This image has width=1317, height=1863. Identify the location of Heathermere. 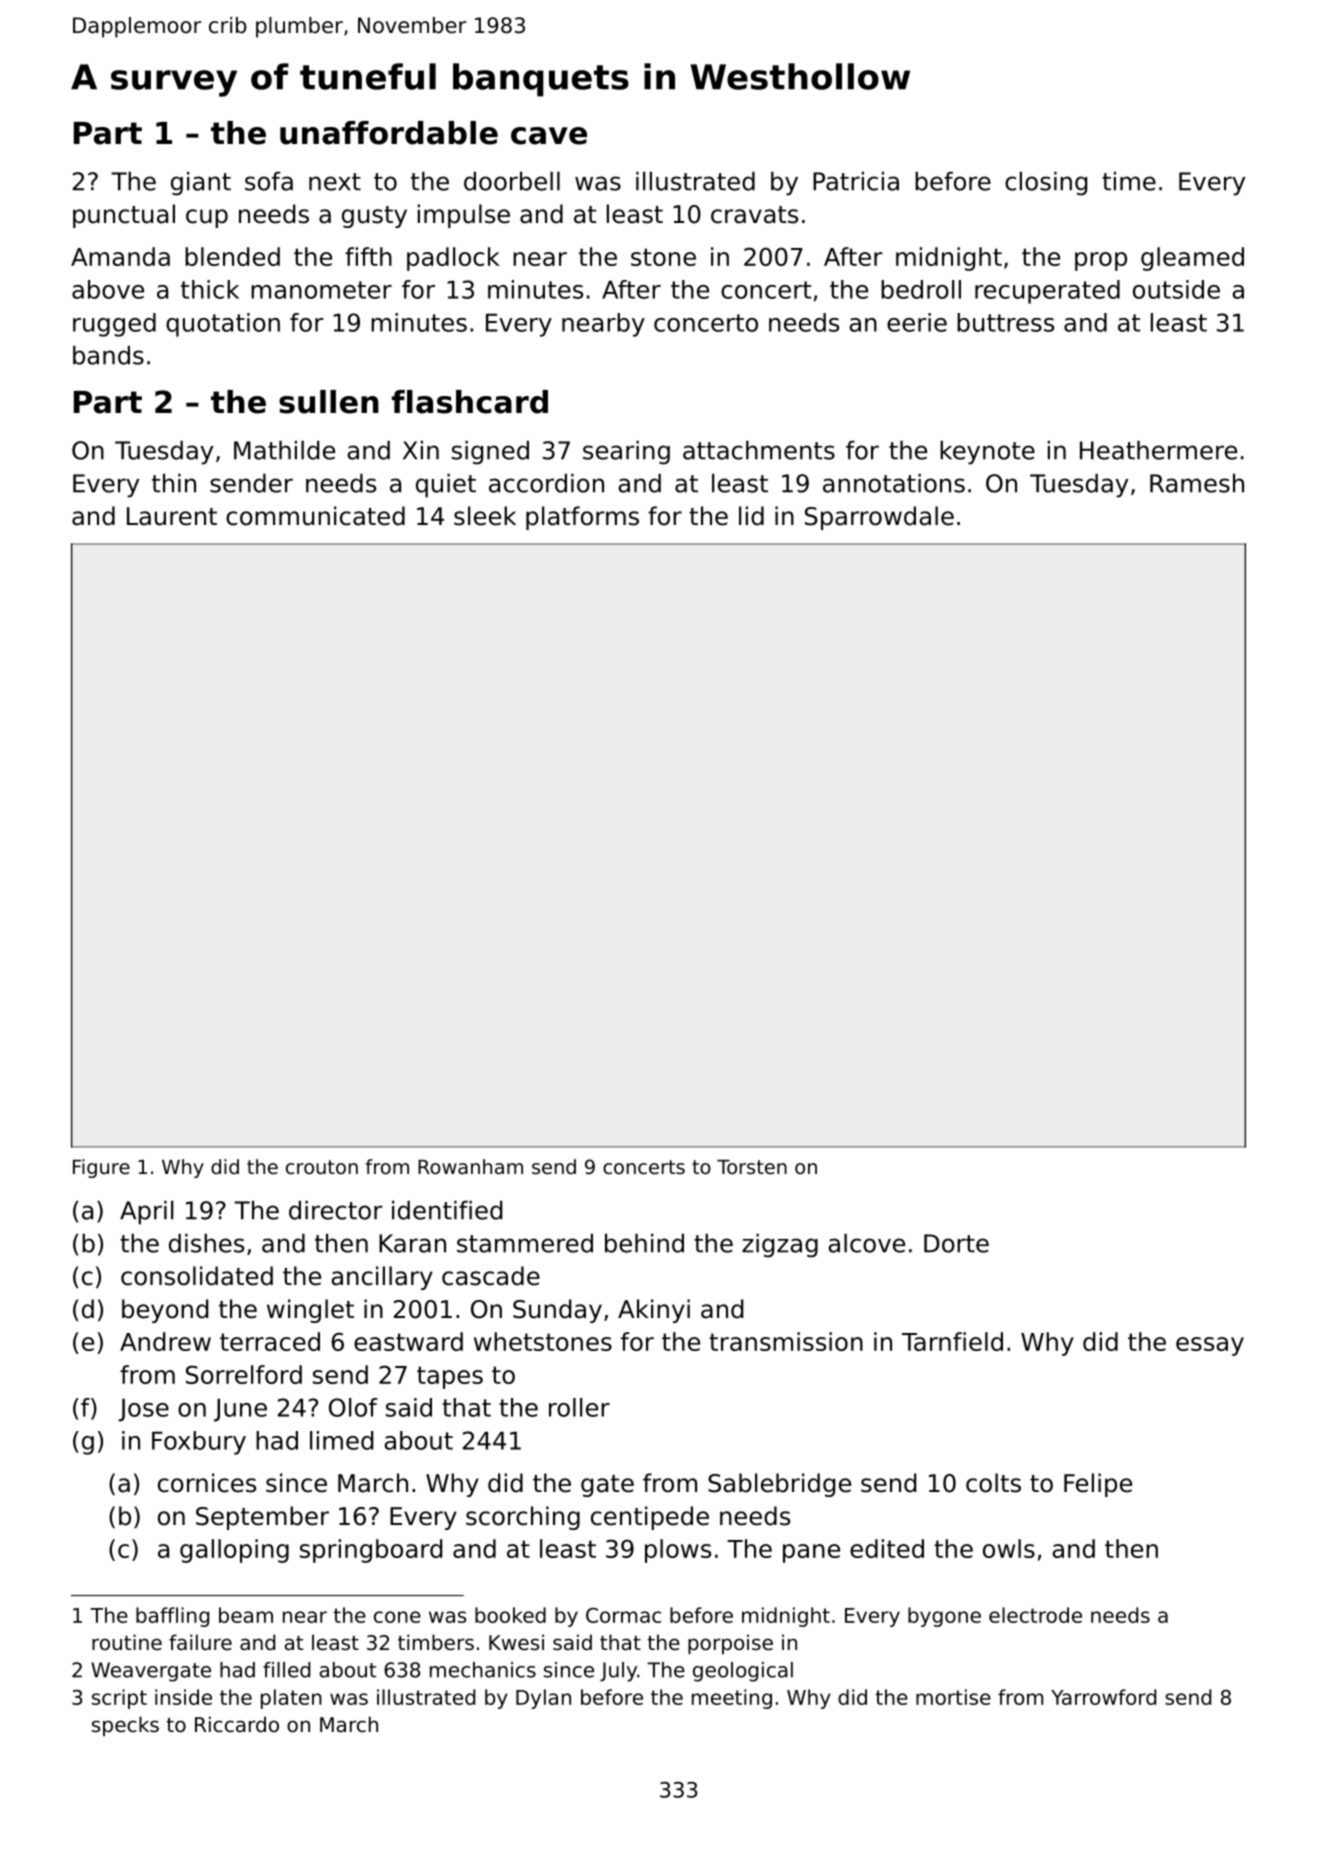
(1158, 450).
